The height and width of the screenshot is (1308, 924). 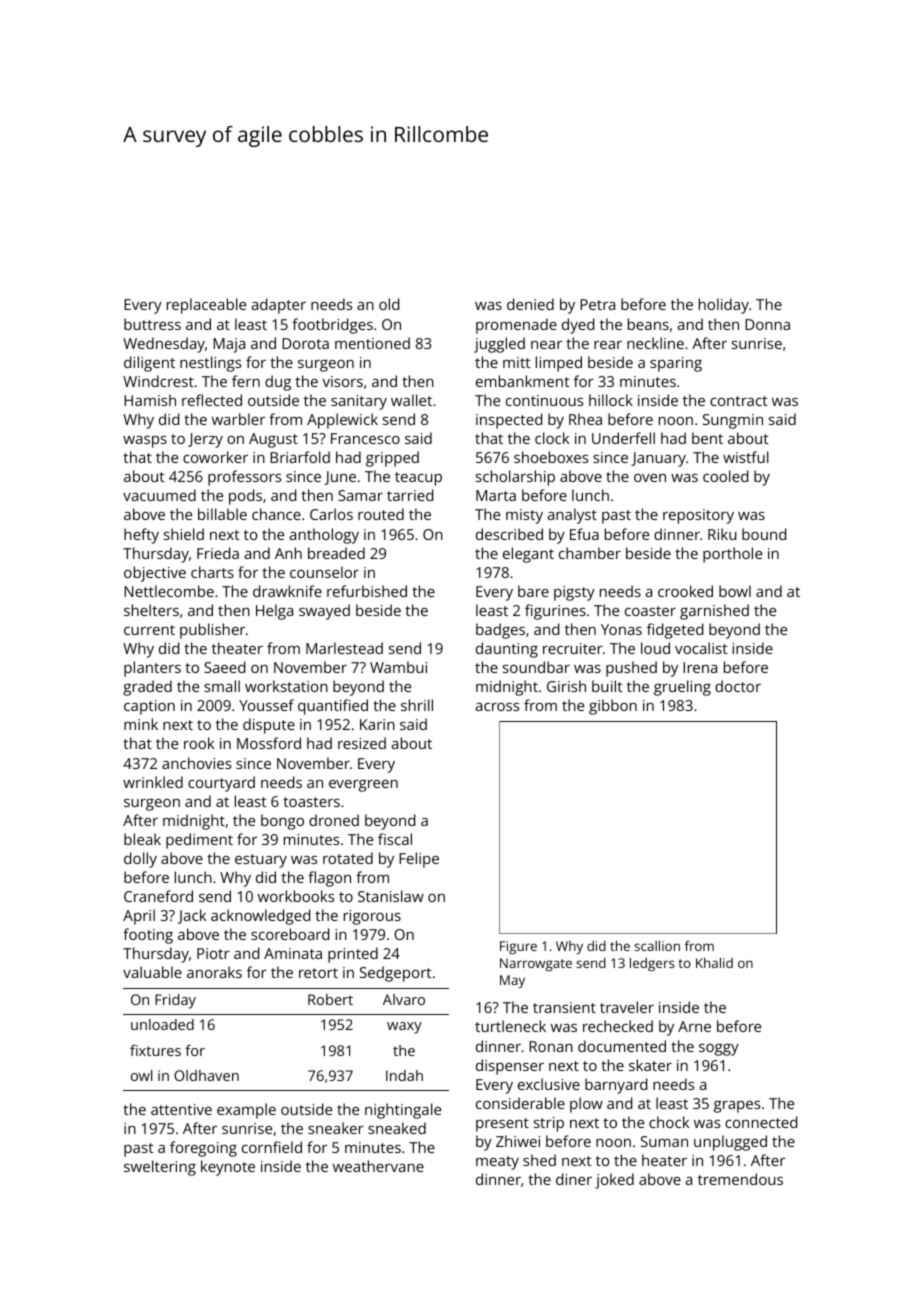 I want to click on workbooks, so click(x=296, y=896).
